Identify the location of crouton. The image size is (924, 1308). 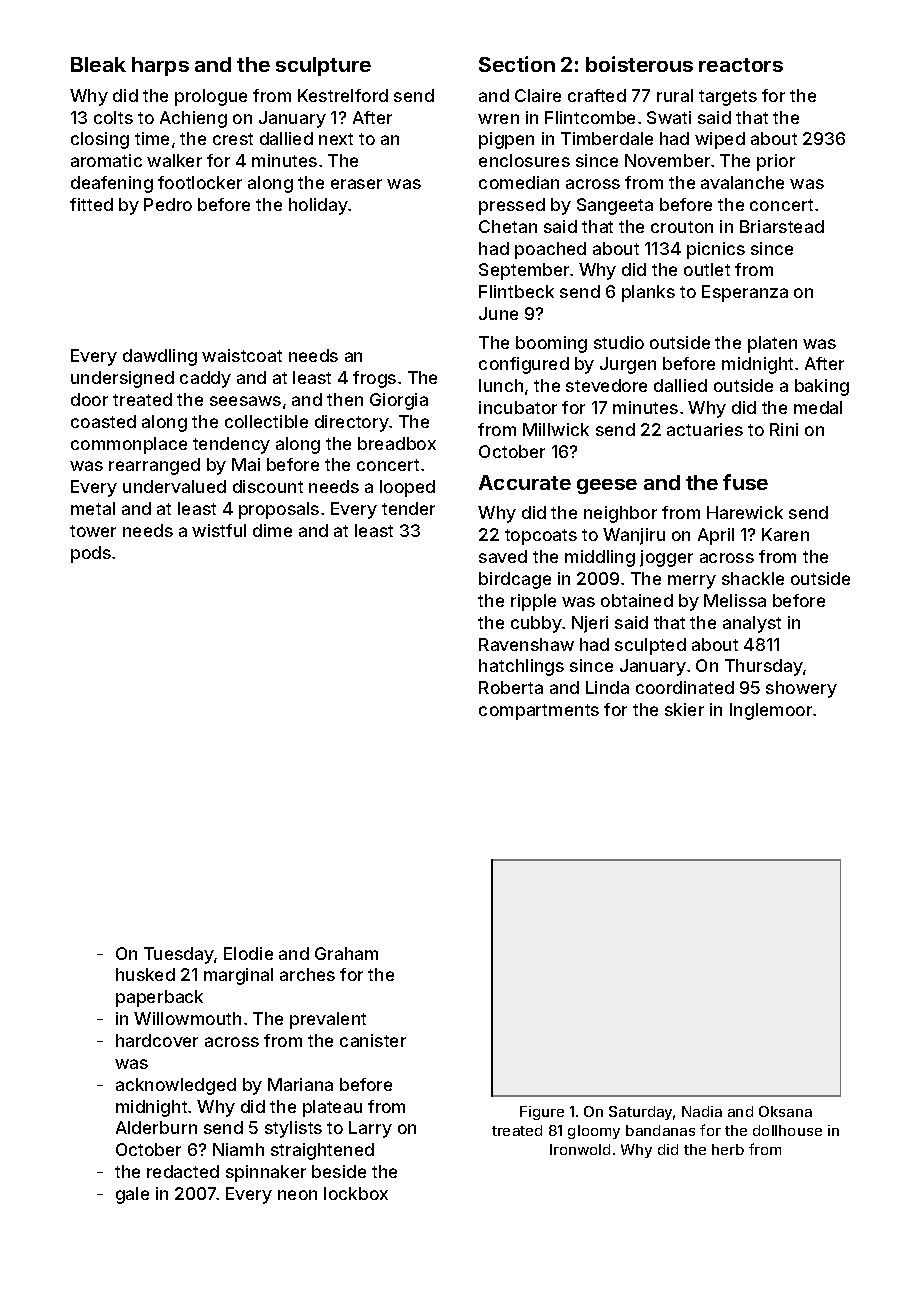
(682, 227).
